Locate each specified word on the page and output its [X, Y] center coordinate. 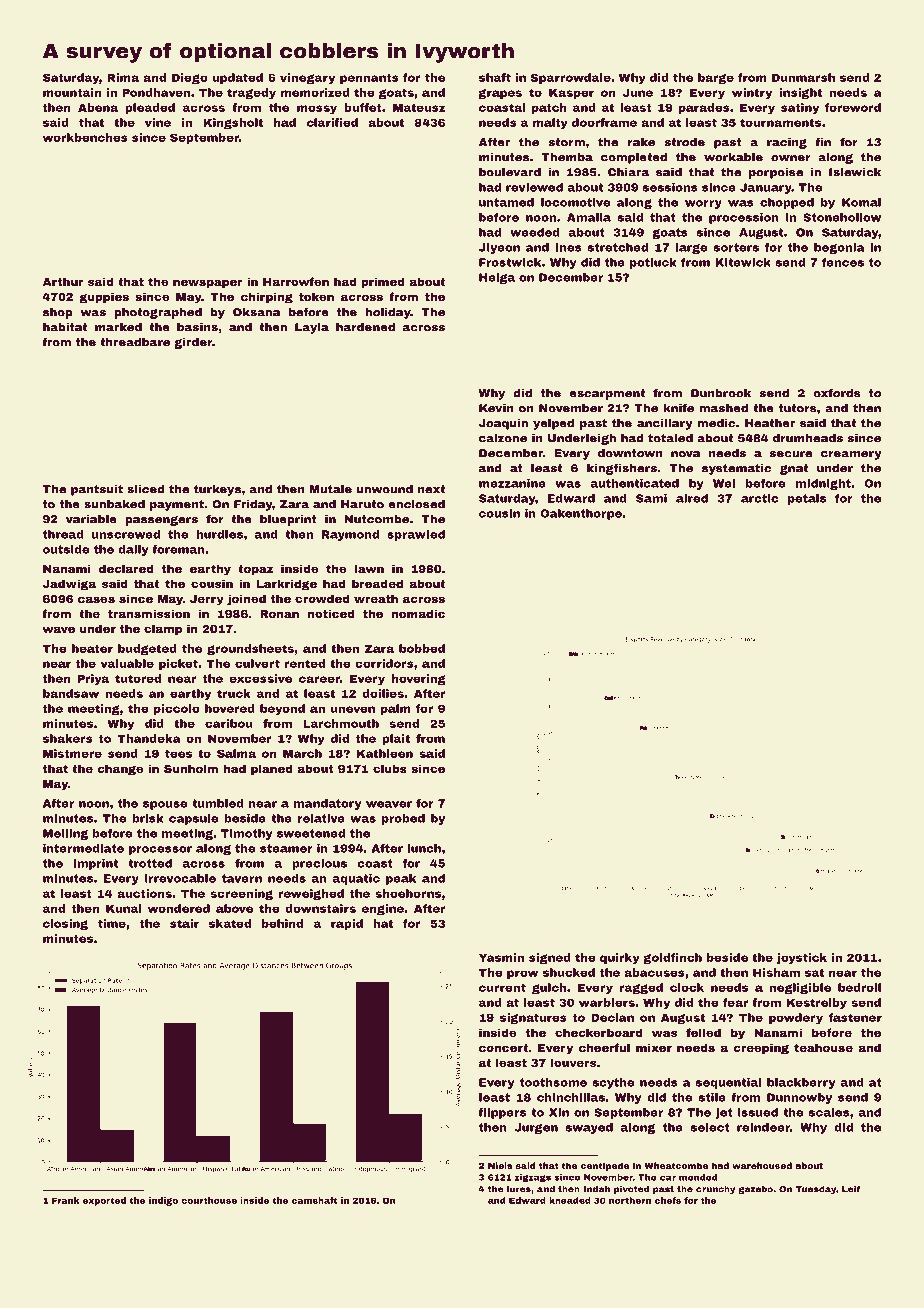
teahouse [823, 1047]
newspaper [208, 284]
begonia [839, 248]
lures [519, 1189]
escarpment [607, 394]
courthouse [209, 1200]
